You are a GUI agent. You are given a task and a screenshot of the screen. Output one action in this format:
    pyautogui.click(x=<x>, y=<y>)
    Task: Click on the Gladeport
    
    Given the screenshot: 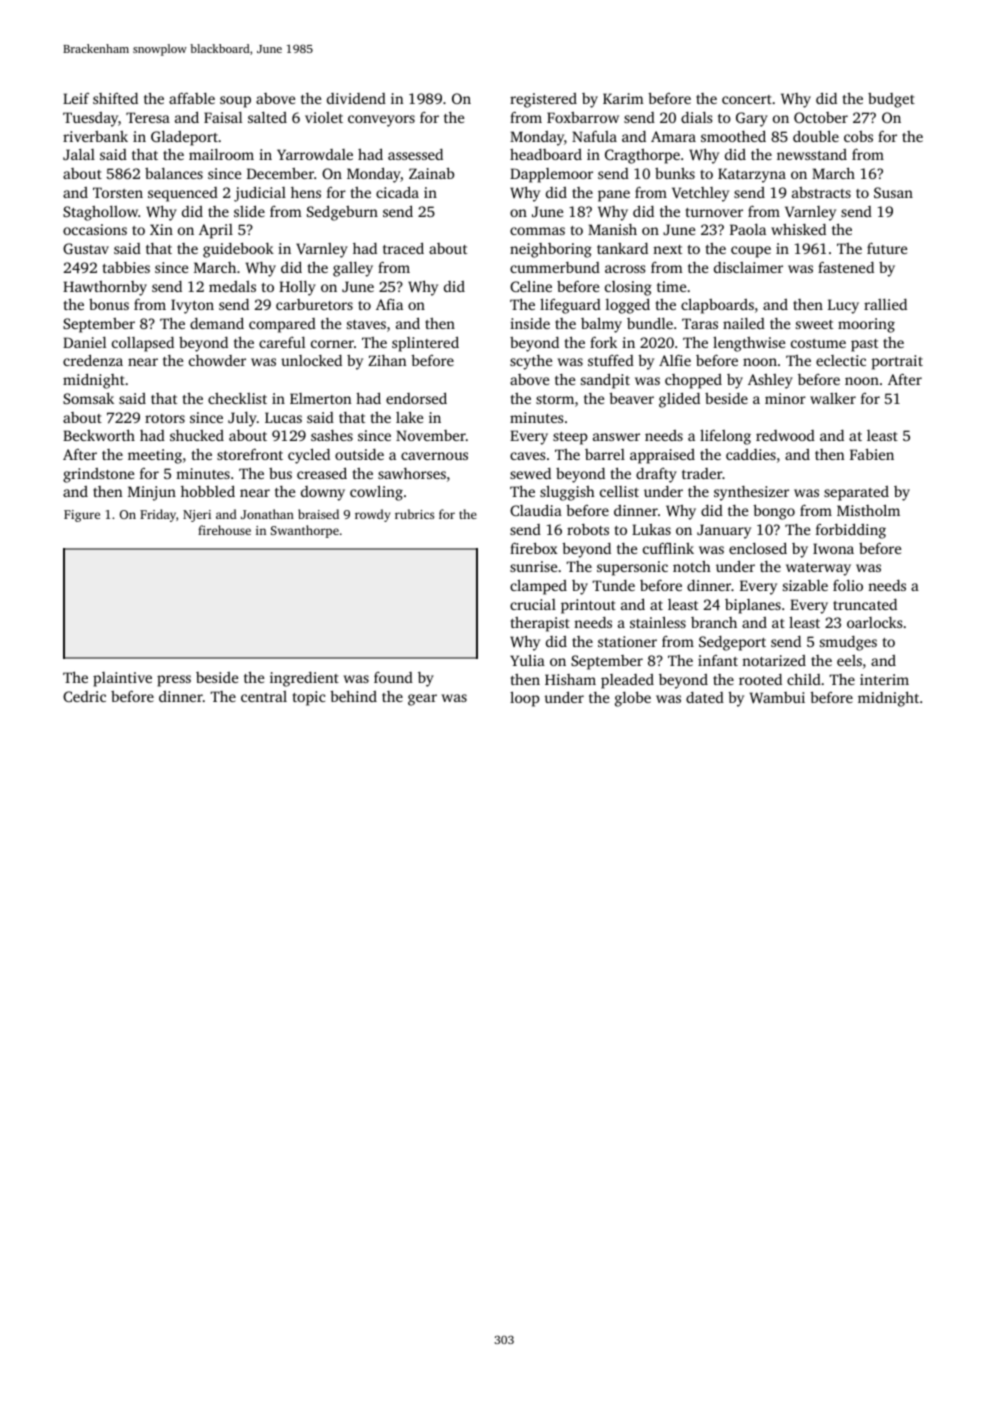 What is the action you would take?
    pyautogui.click(x=184, y=138)
